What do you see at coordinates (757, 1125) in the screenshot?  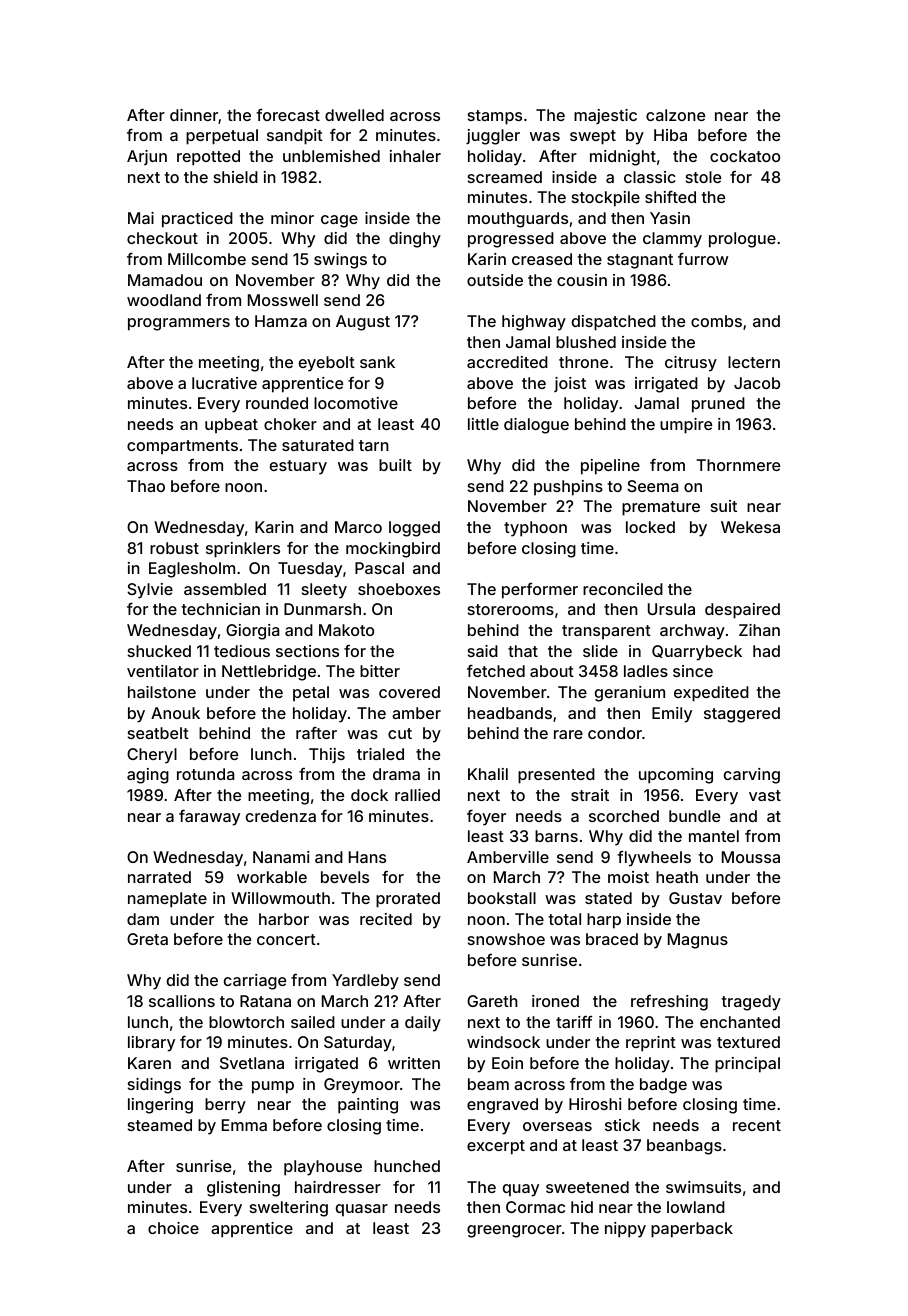 I see `recent` at bounding box center [757, 1125].
